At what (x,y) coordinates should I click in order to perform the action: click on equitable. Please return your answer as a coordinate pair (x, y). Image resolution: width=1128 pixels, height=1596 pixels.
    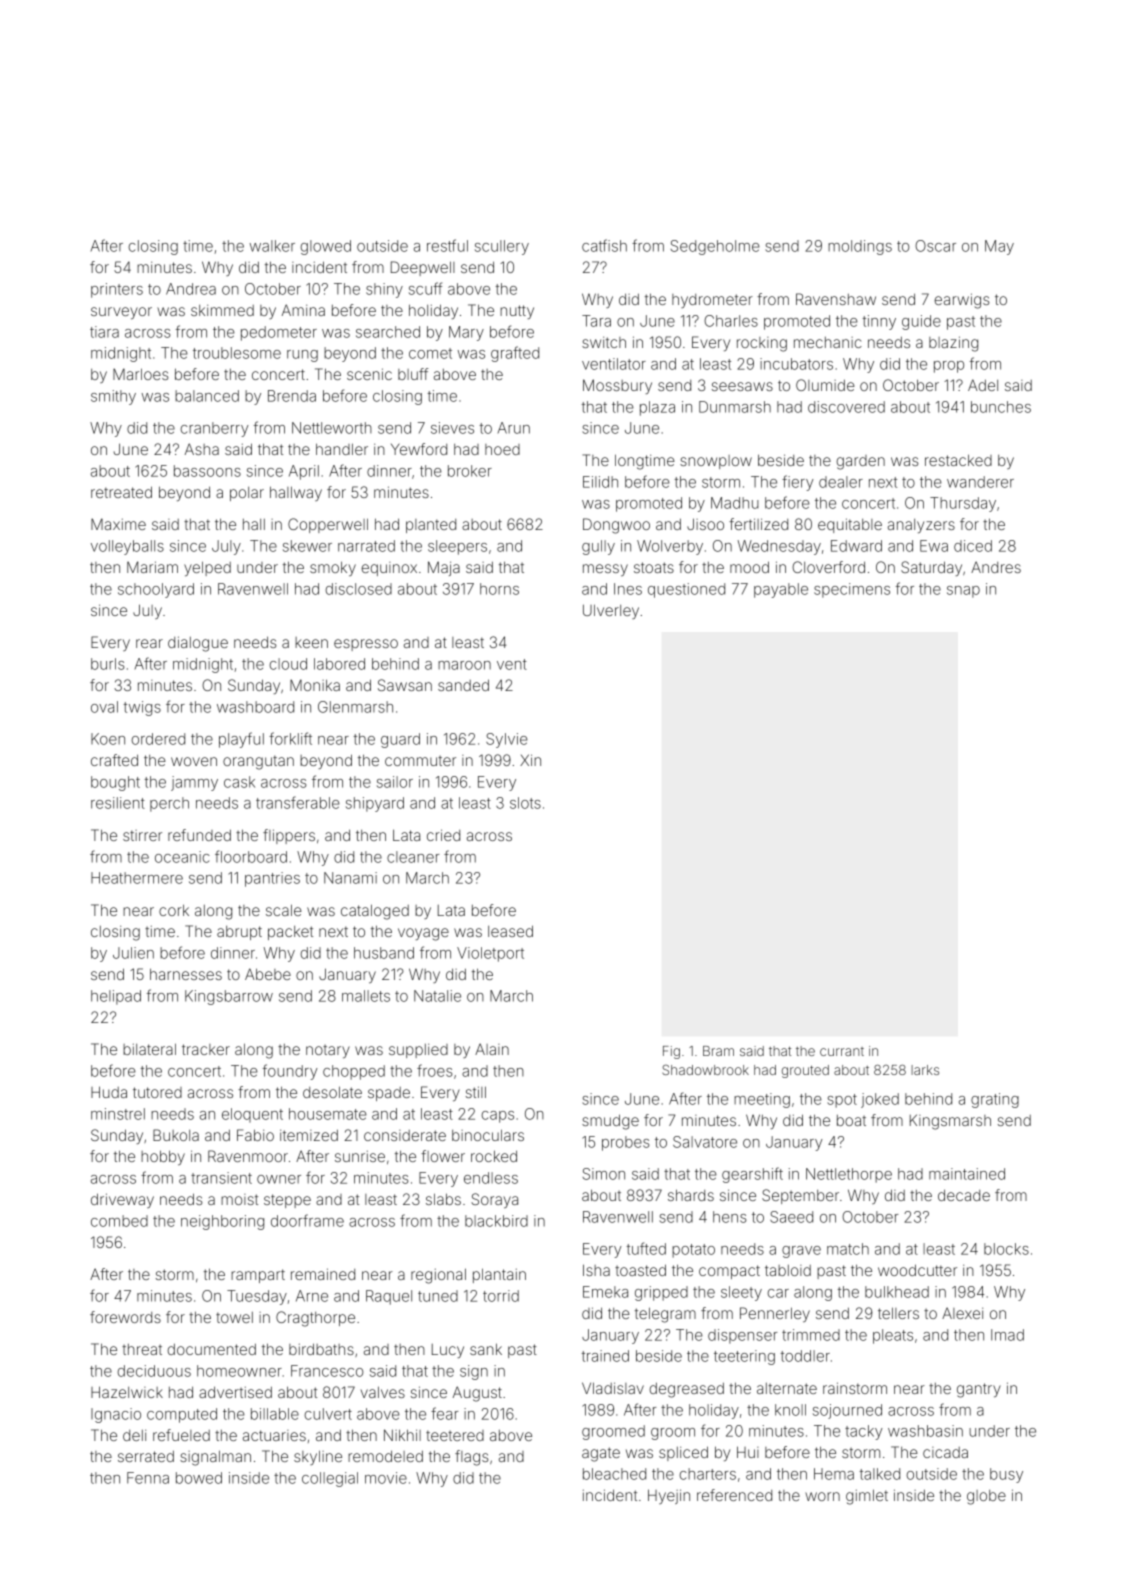
    Looking at the image, I should click on (850, 525).
